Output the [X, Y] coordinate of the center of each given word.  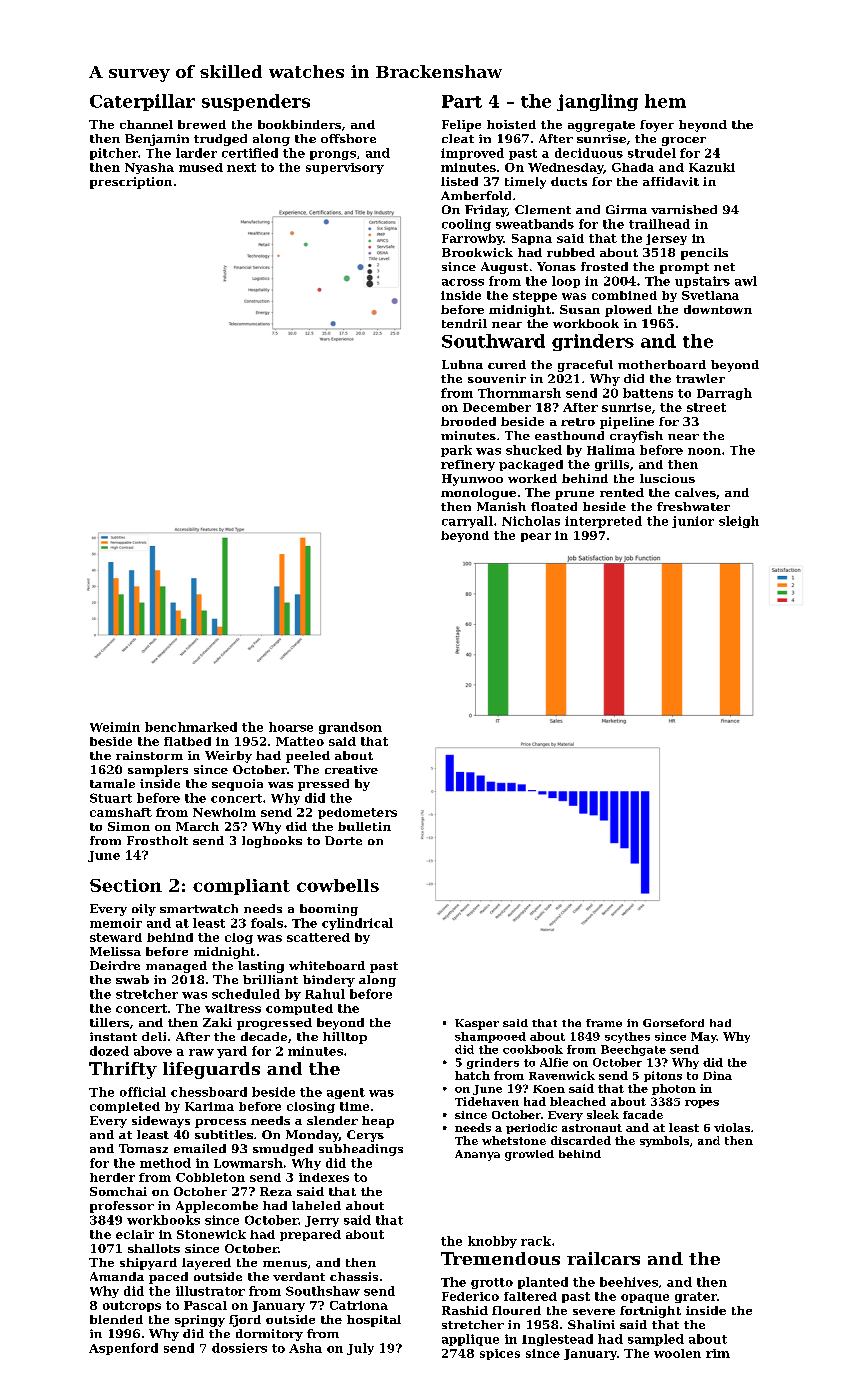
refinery [468, 465]
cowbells [338, 885]
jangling [597, 102]
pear [536, 537]
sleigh [739, 522]
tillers [109, 1022]
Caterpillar [142, 102]
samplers [158, 771]
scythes [627, 1037]
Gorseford [673, 1023]
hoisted [511, 124]
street [706, 407]
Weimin [115, 727]
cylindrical [357, 924]
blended [116, 1319]
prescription [131, 183]
